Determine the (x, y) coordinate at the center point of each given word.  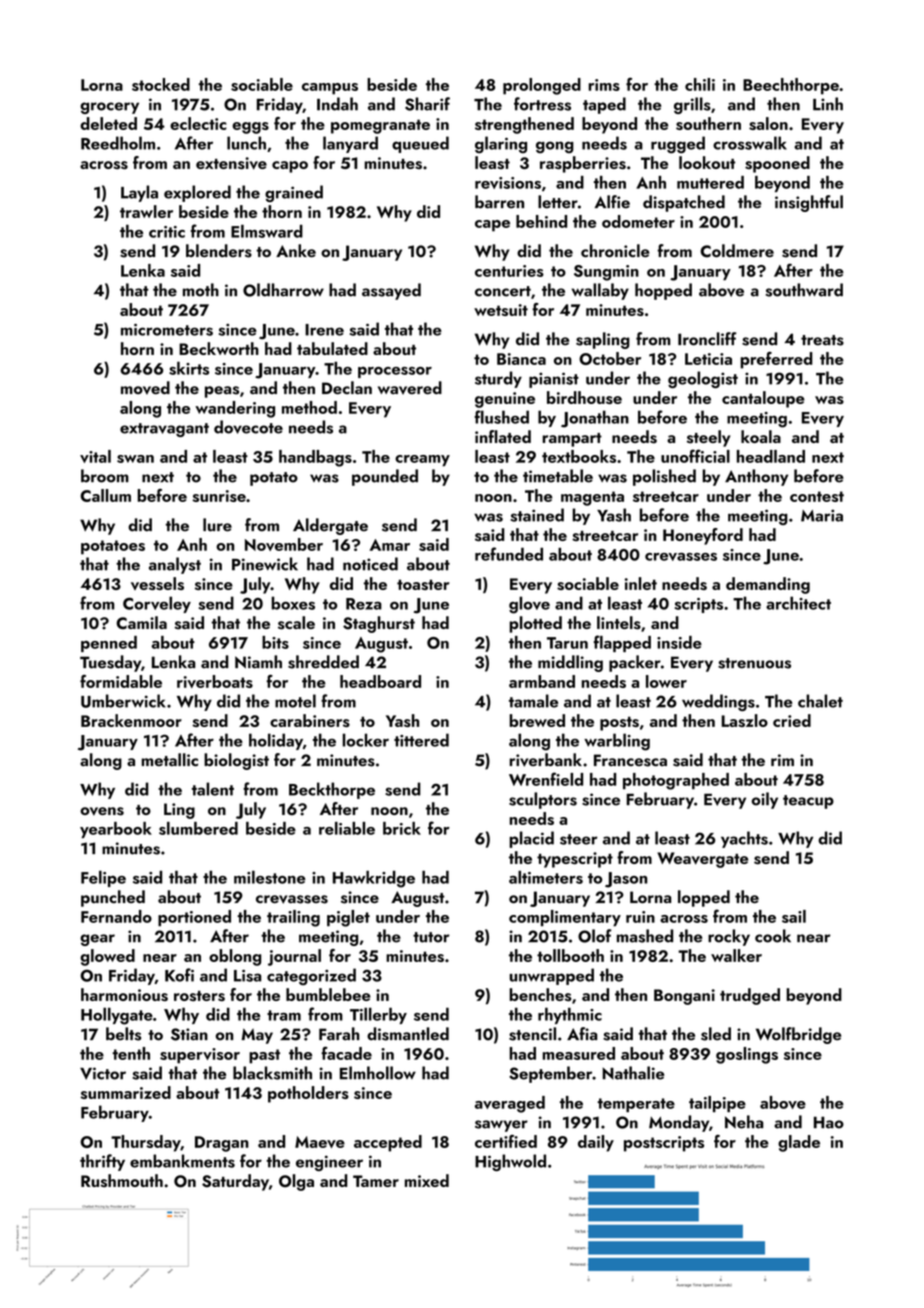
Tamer (376, 1181)
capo (290, 167)
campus (330, 89)
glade (799, 1143)
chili (700, 84)
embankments (182, 1161)
